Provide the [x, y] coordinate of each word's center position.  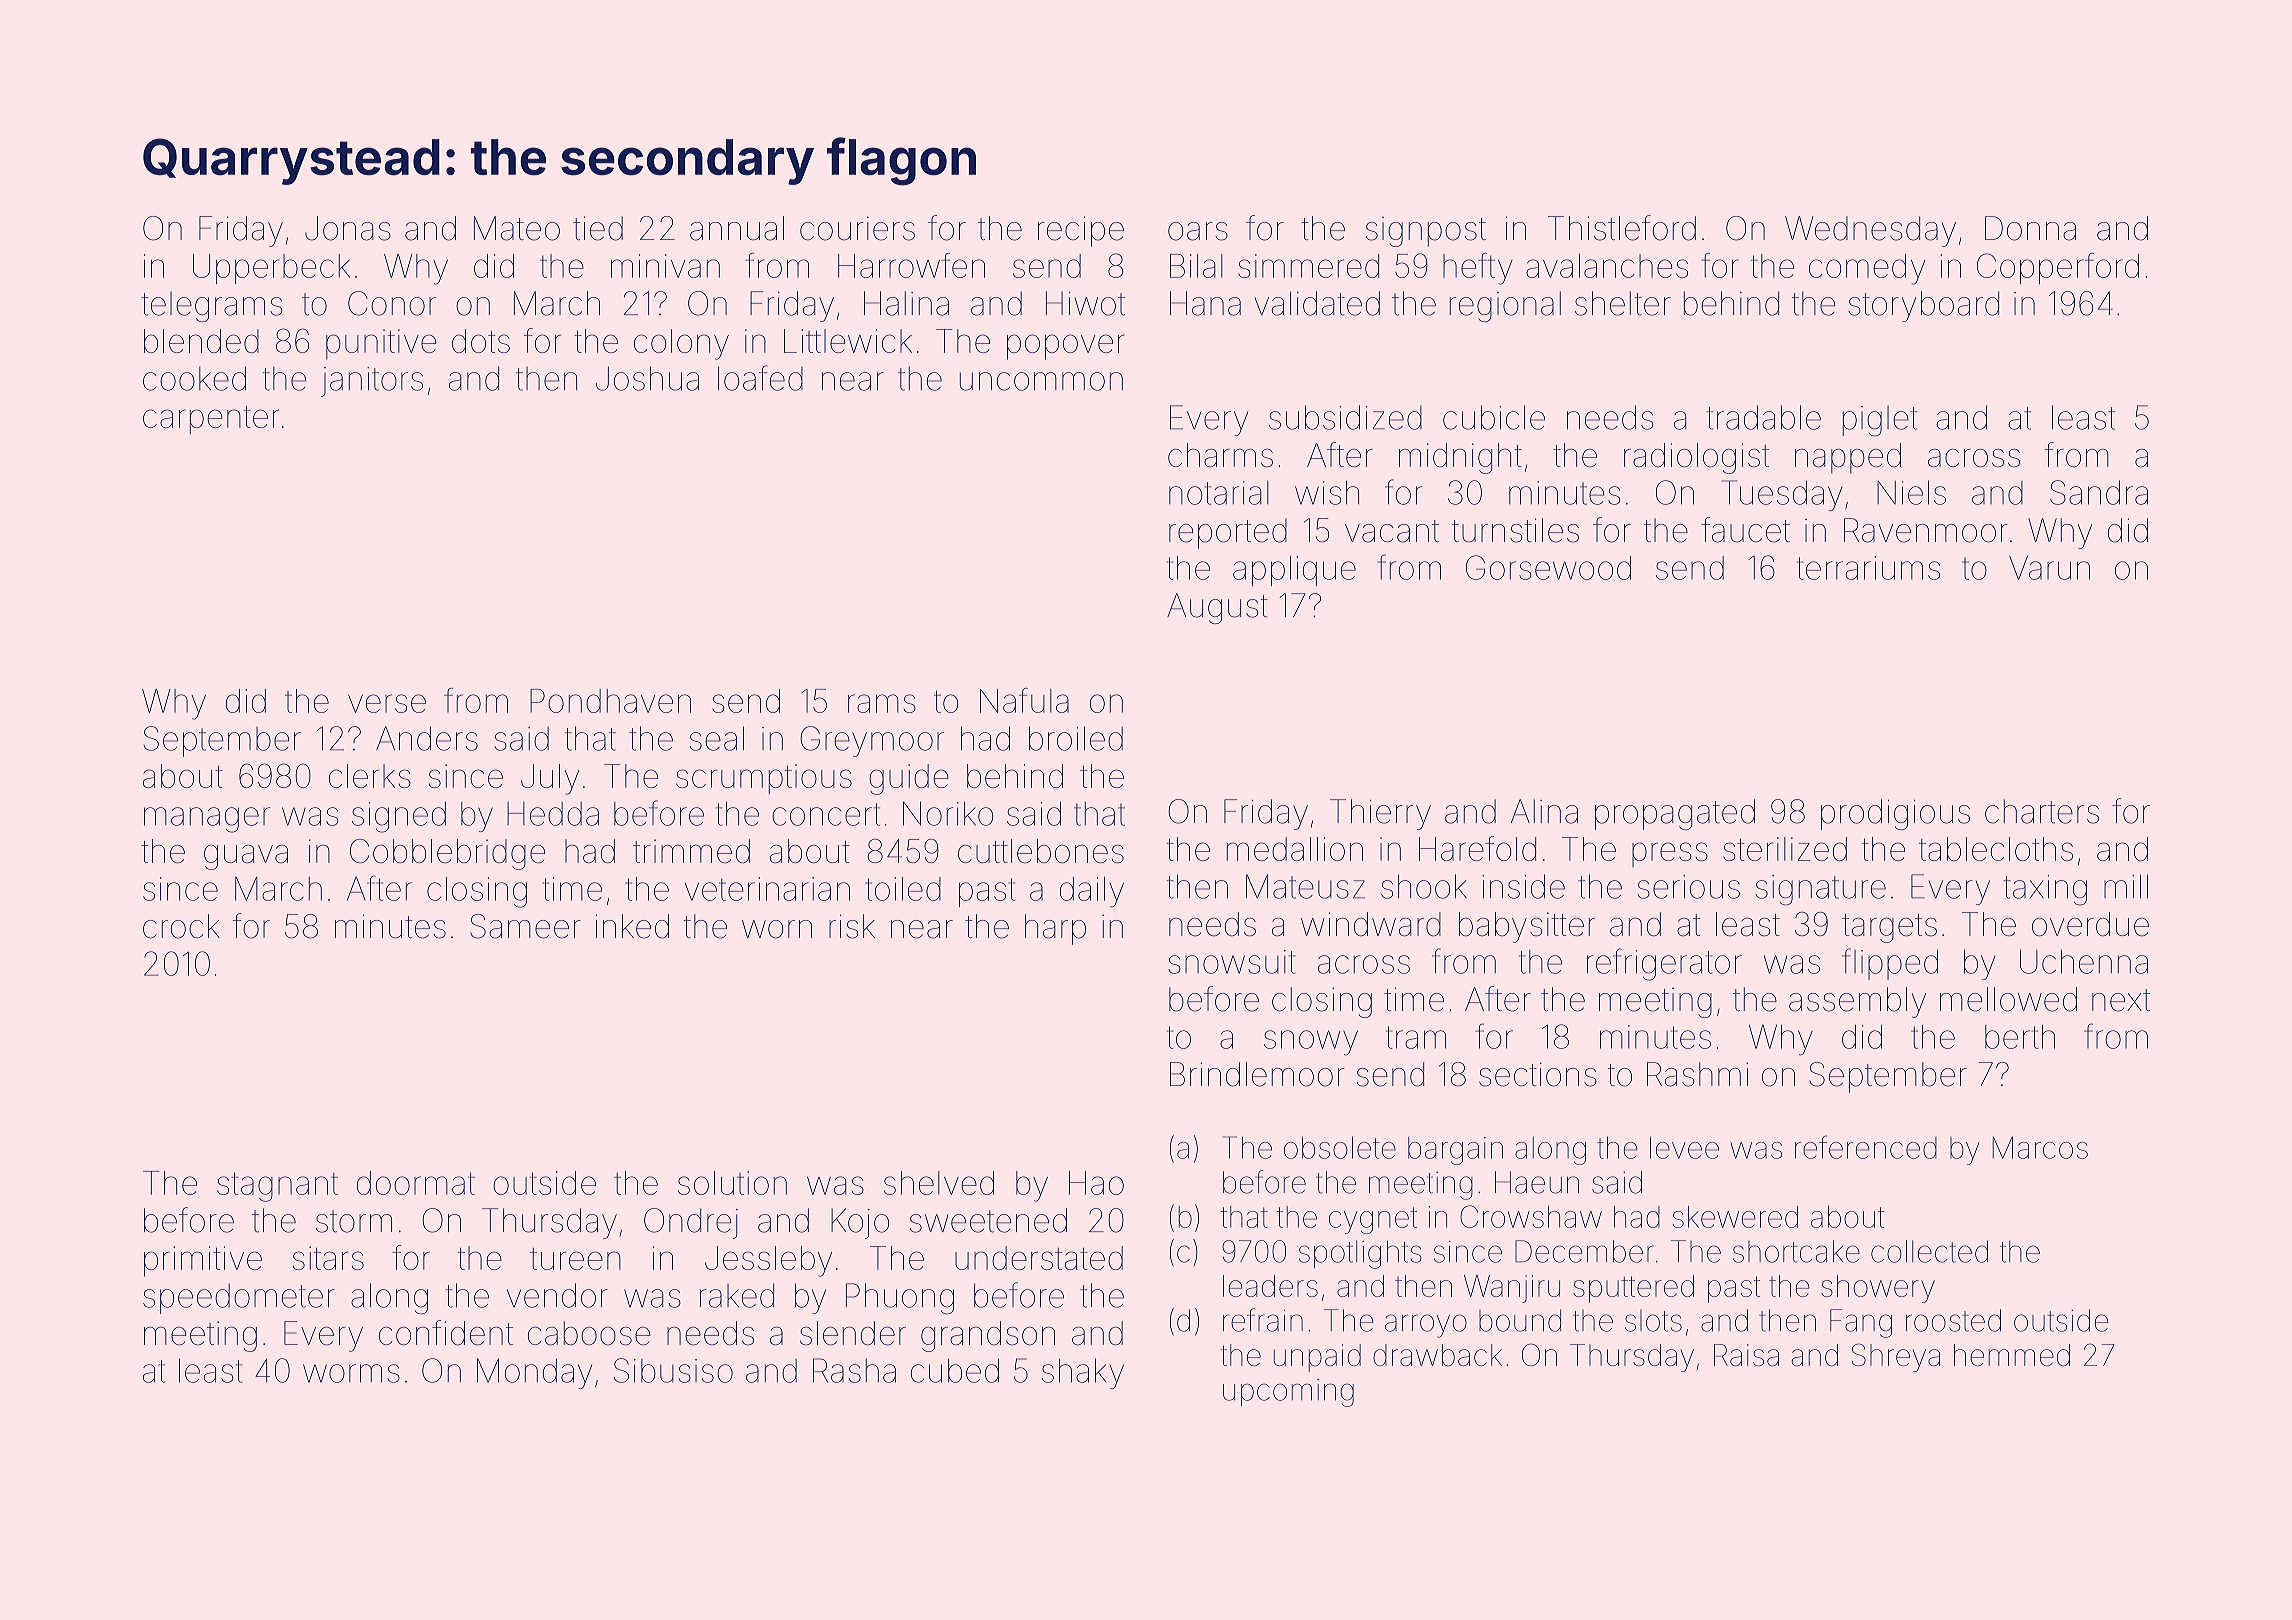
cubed [955, 1370]
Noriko [948, 813]
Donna [2030, 228]
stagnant [277, 1187]
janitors [372, 382]
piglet [1880, 421]
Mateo [517, 228]
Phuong [900, 1299]
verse [387, 703]
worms [351, 1373]
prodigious [1895, 814]
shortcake [1796, 1251]
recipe [1081, 231]
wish [1327, 493]
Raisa [1746, 1355]
